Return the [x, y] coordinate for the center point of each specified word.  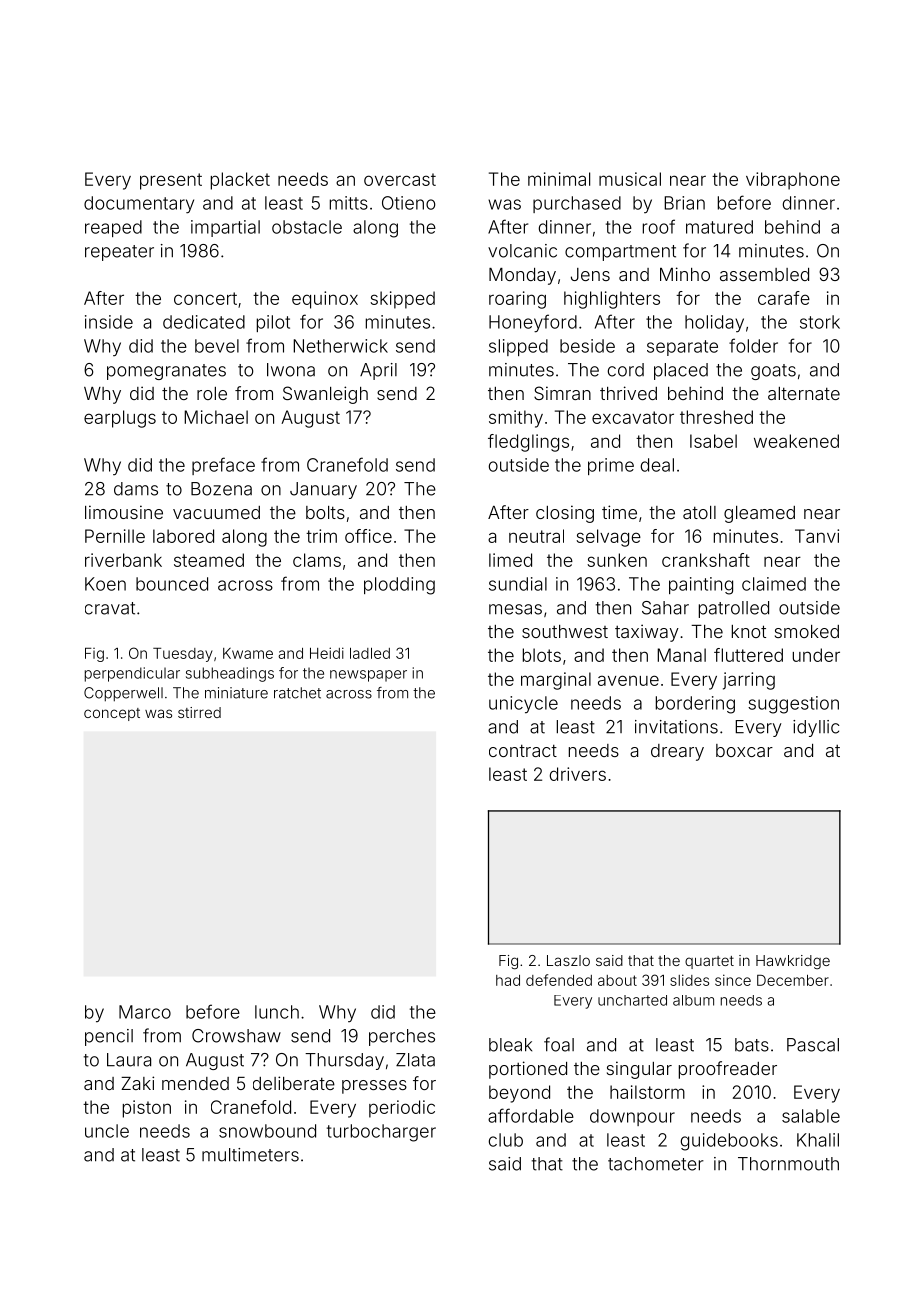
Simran [562, 393]
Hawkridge [793, 962]
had [508, 980]
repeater [119, 253]
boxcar [744, 750]
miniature [236, 693]
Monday [522, 276]
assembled [764, 274]
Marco [145, 1012]
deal [657, 465]
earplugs [120, 419]
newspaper [368, 676]
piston [147, 1109]
